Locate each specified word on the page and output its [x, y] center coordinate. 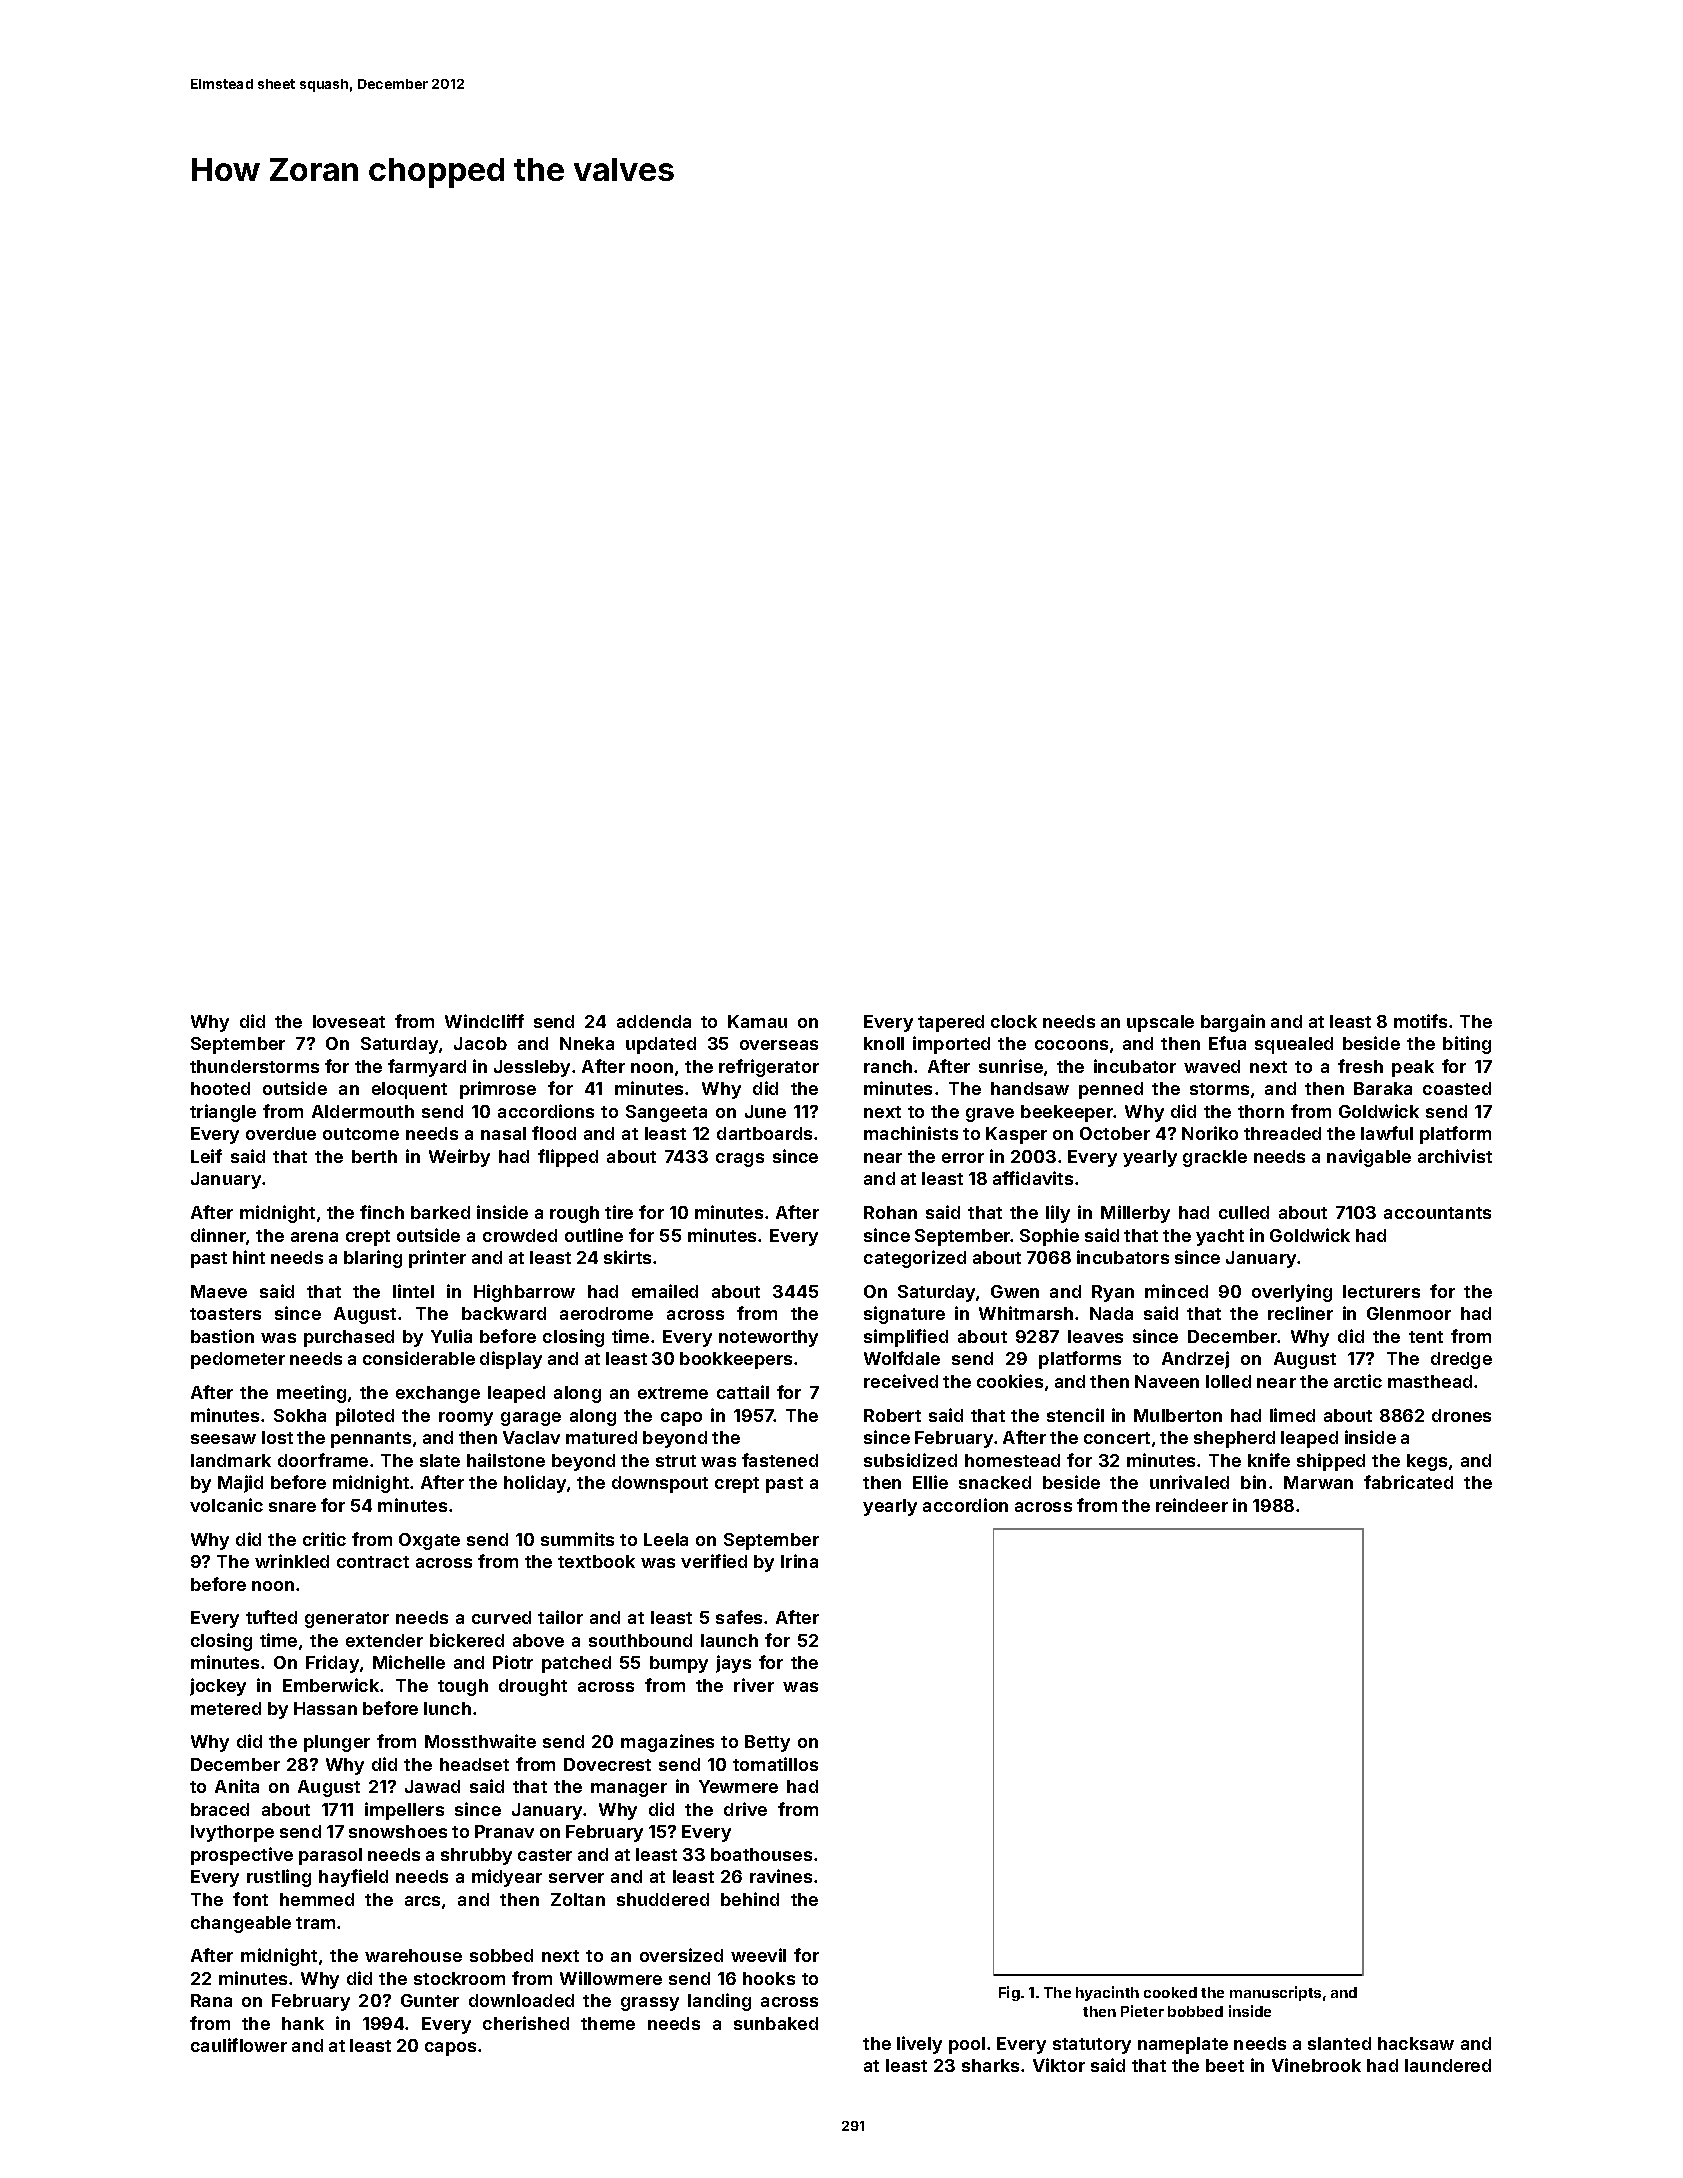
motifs [1420, 1021]
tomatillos [775, 1764]
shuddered [663, 1899]
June [765, 1111]
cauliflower [239, 2045]
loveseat [349, 1021]
